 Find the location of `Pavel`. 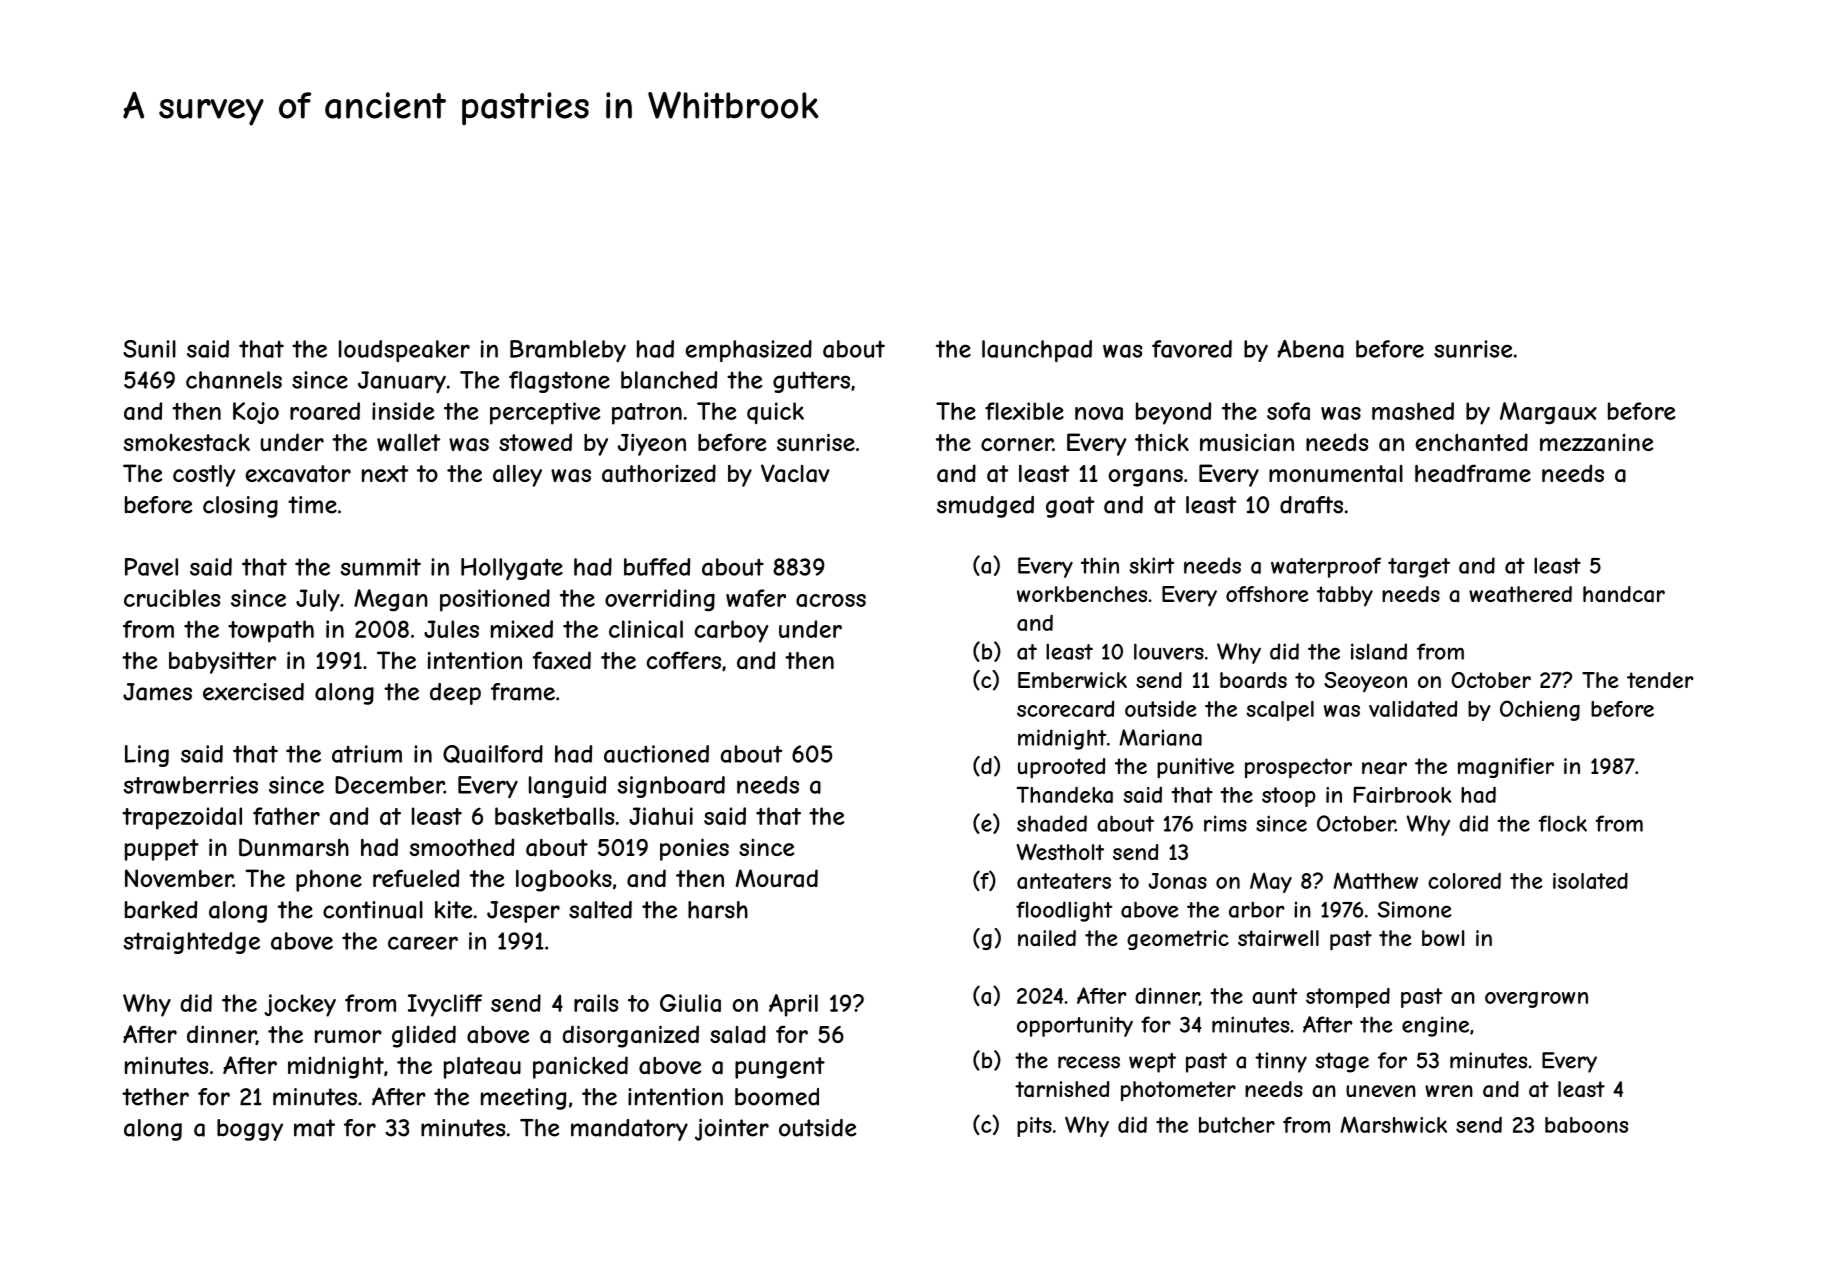

Pavel is located at coordinates (151, 567).
